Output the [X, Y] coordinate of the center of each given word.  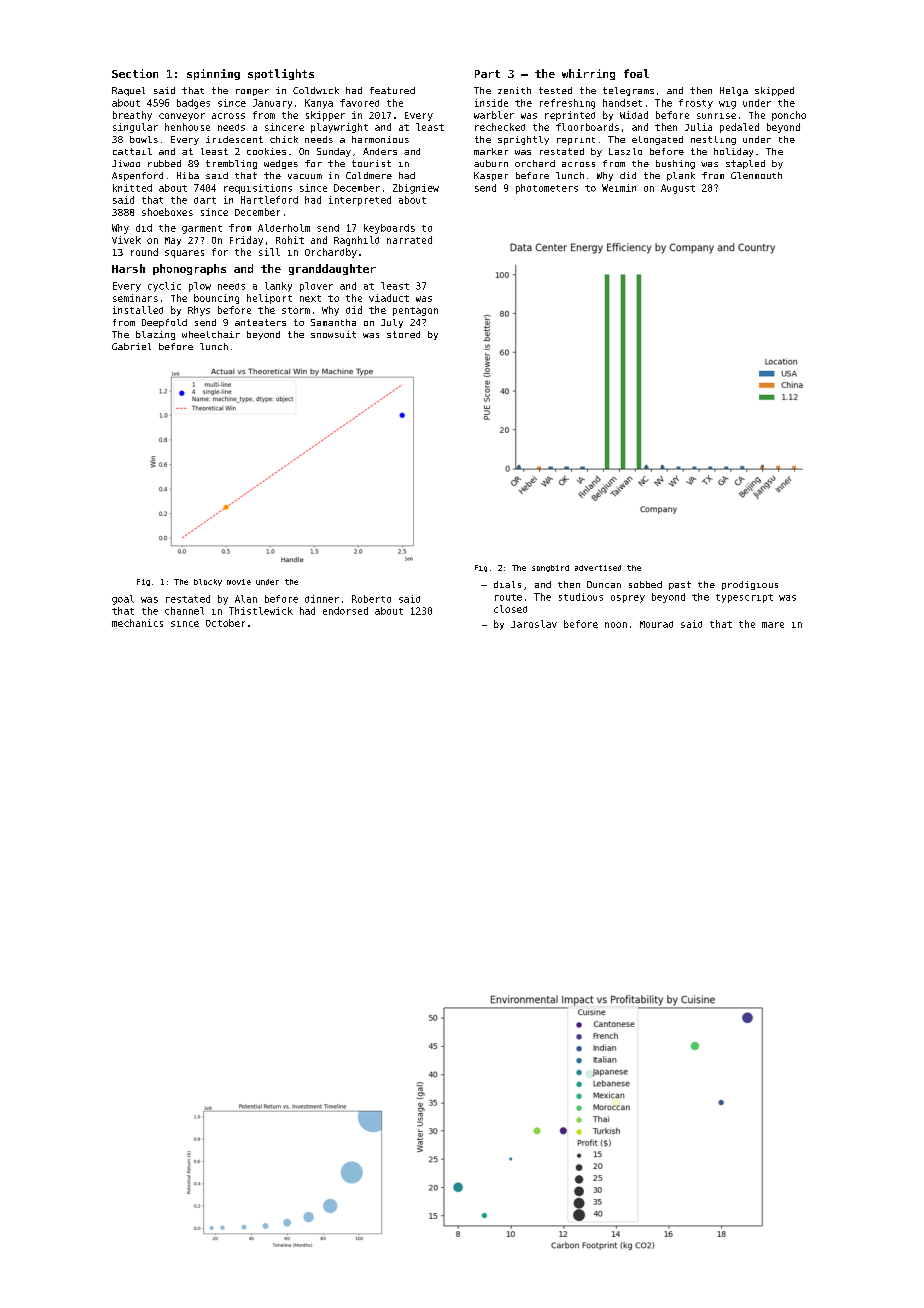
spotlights [281, 74]
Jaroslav [534, 624]
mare [773, 625]
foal [636, 73]
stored [403, 334]
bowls [144, 139]
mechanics [137, 623]
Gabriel [131, 346]
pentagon [415, 311]
